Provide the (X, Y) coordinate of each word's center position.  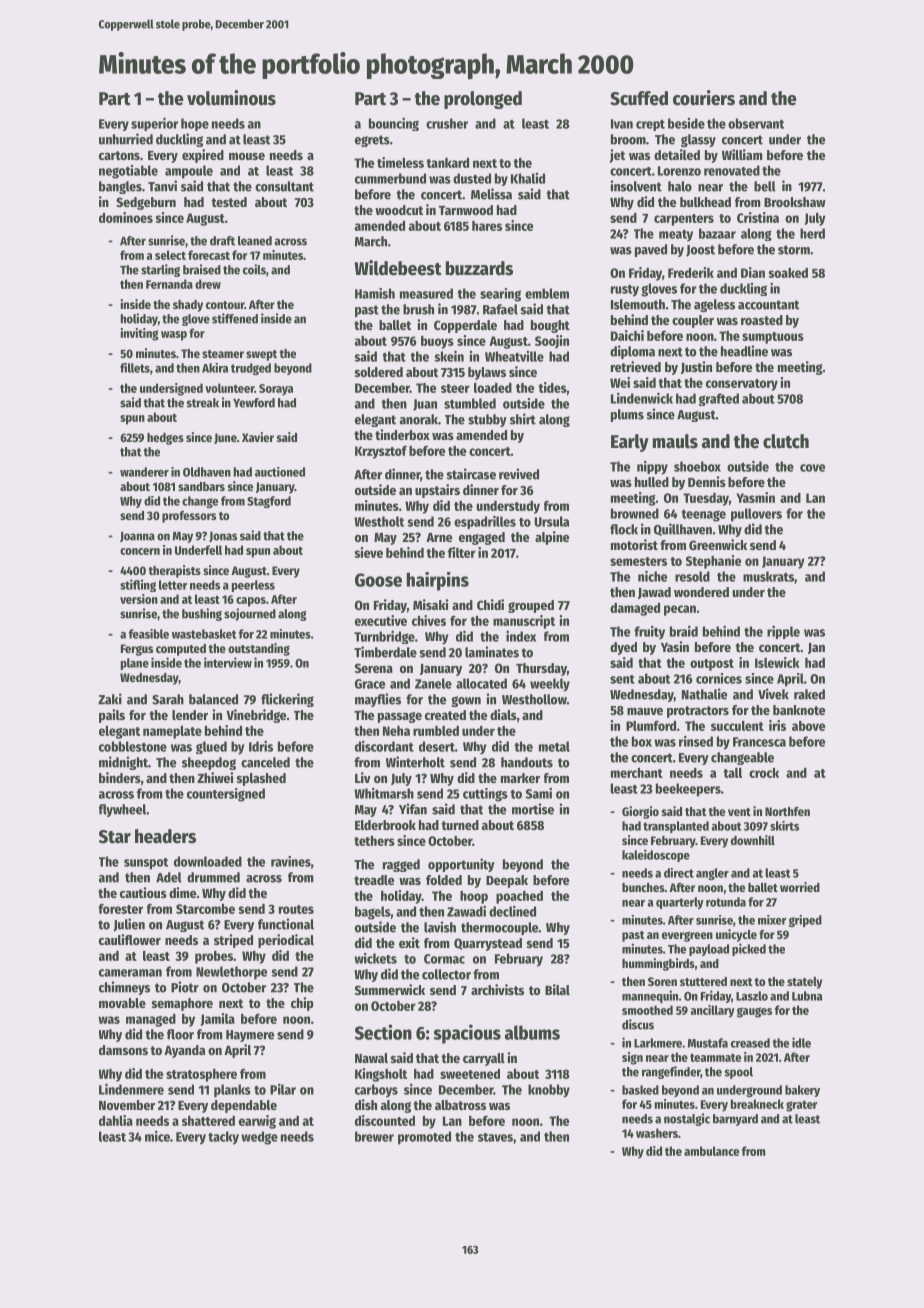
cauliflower (130, 939)
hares (487, 226)
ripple (783, 632)
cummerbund (390, 178)
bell (765, 186)
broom (628, 139)
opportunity (461, 865)
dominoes (126, 217)
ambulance (711, 1151)
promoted (424, 1138)
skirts (784, 826)
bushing (202, 614)
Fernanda (169, 284)
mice (157, 1136)
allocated (481, 683)
